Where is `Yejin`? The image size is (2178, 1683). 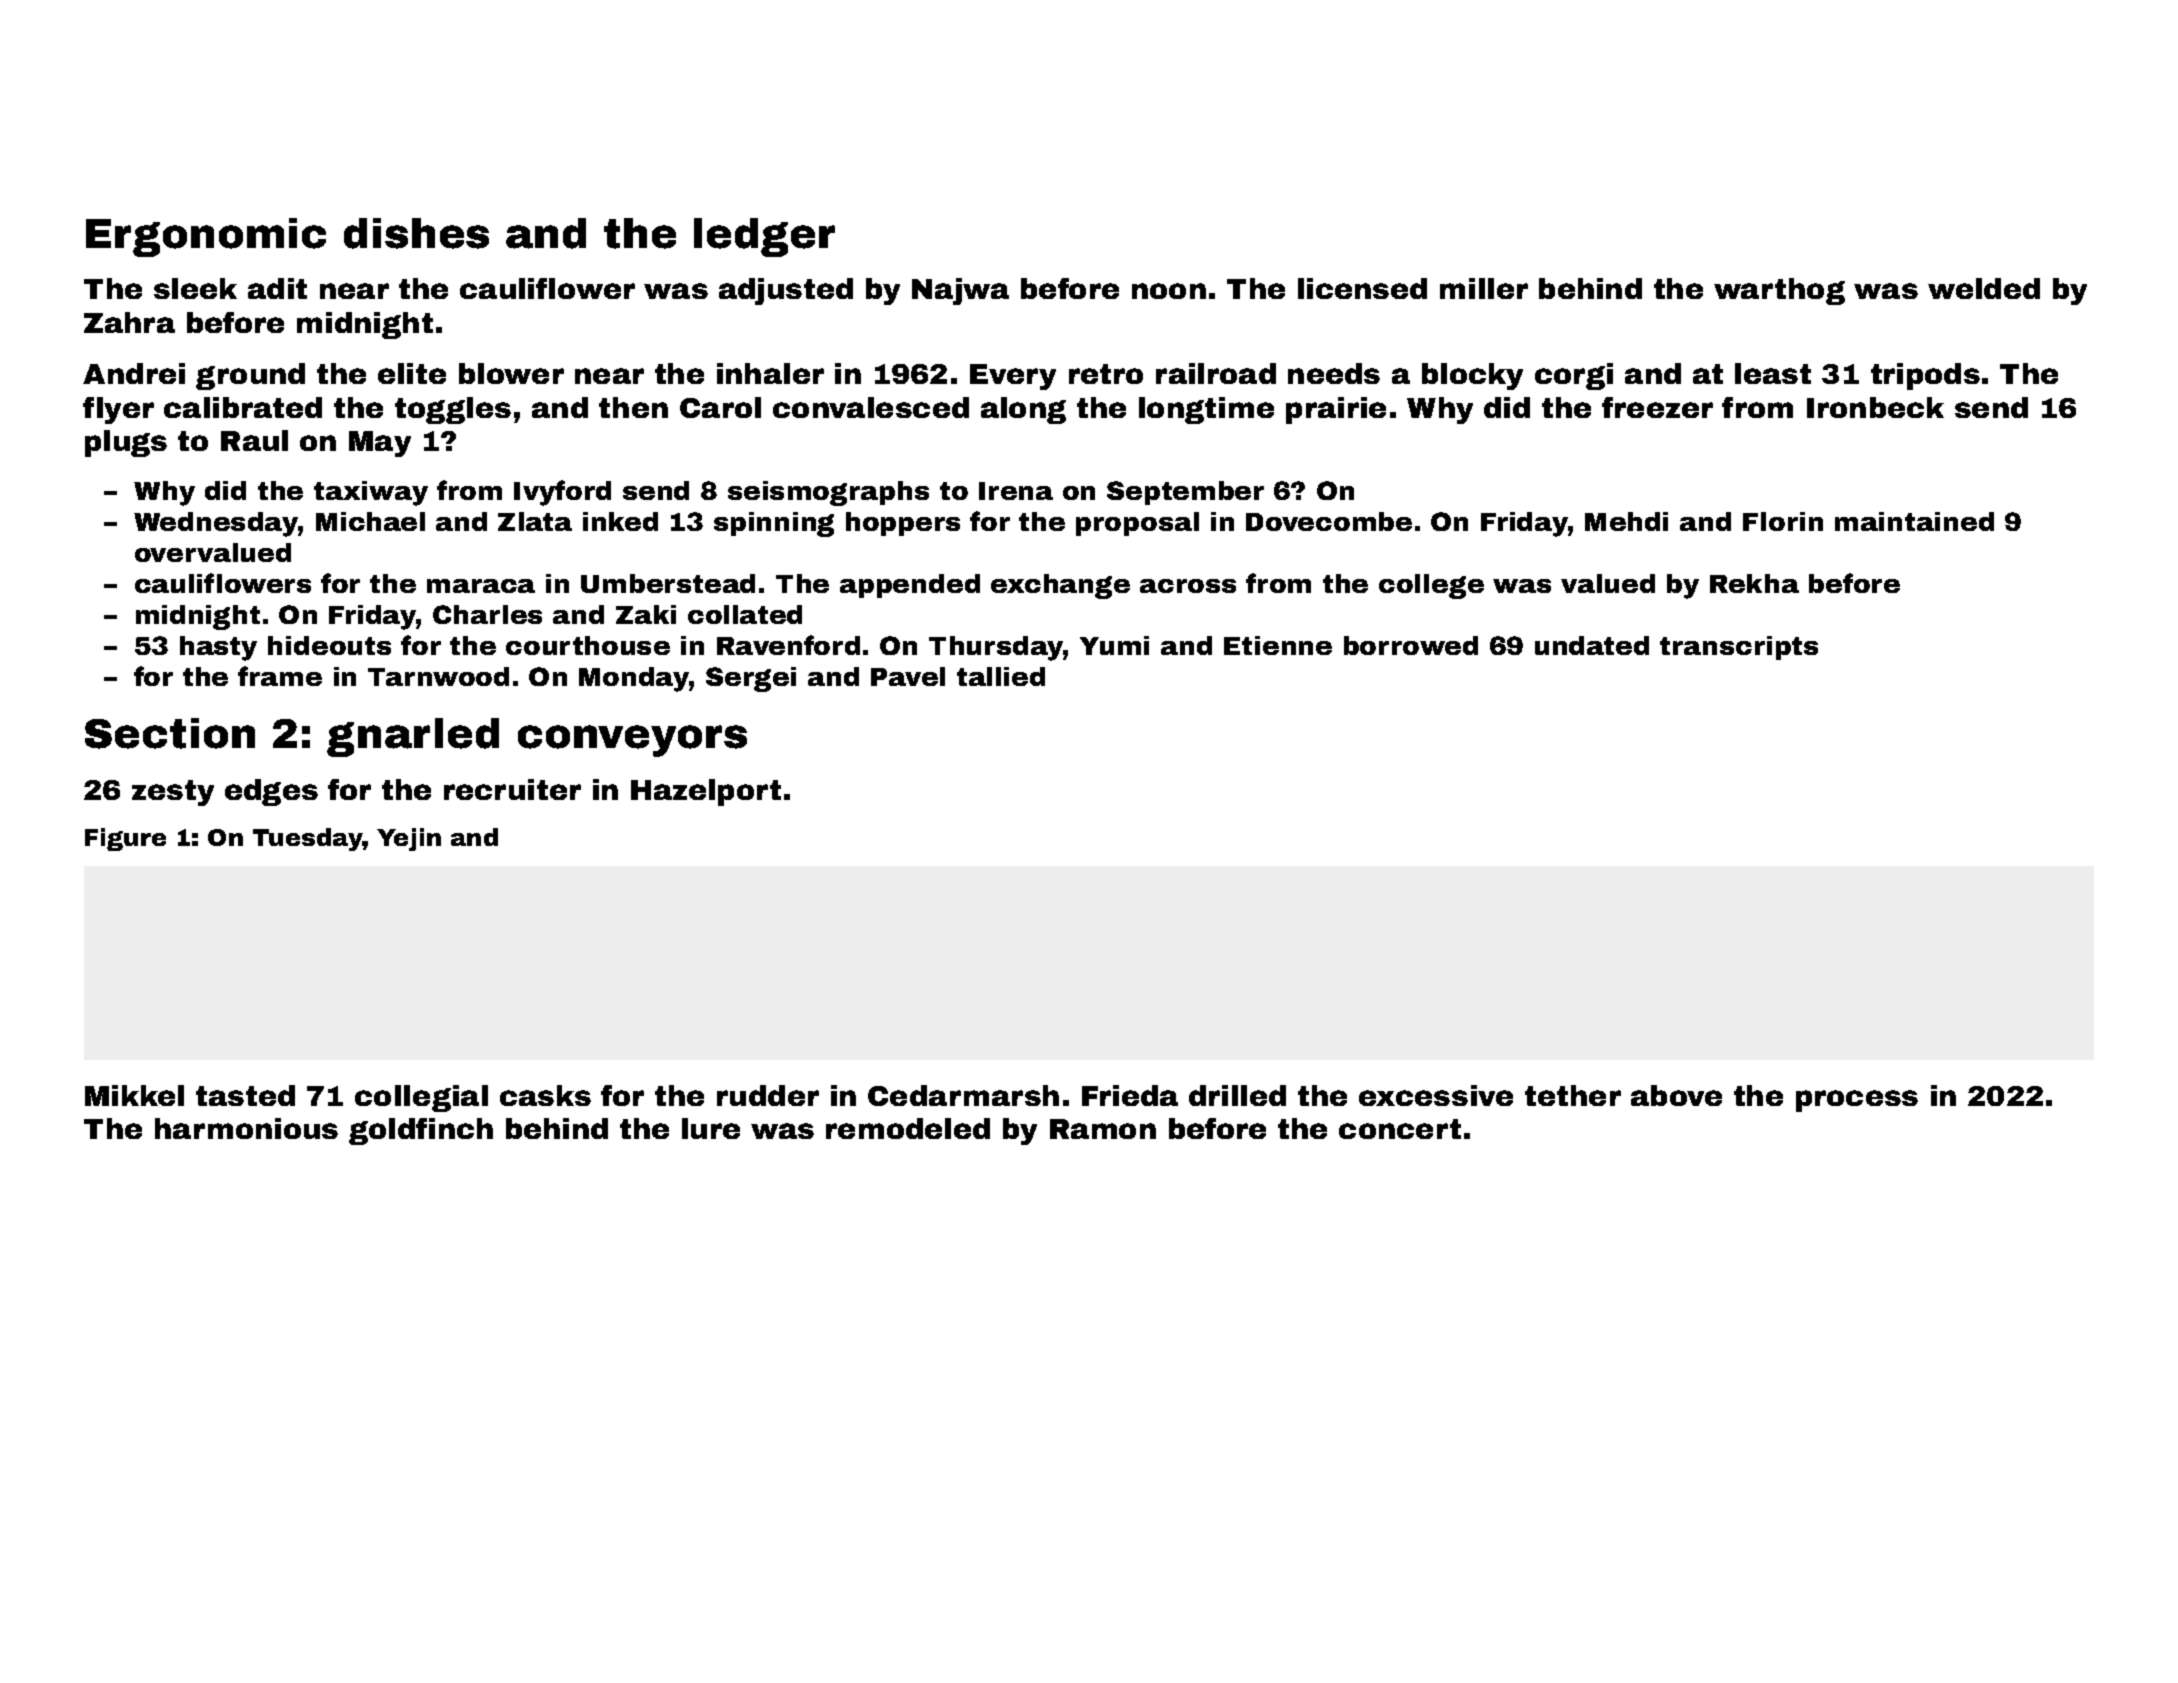
Yejin is located at coordinates (409, 839).
